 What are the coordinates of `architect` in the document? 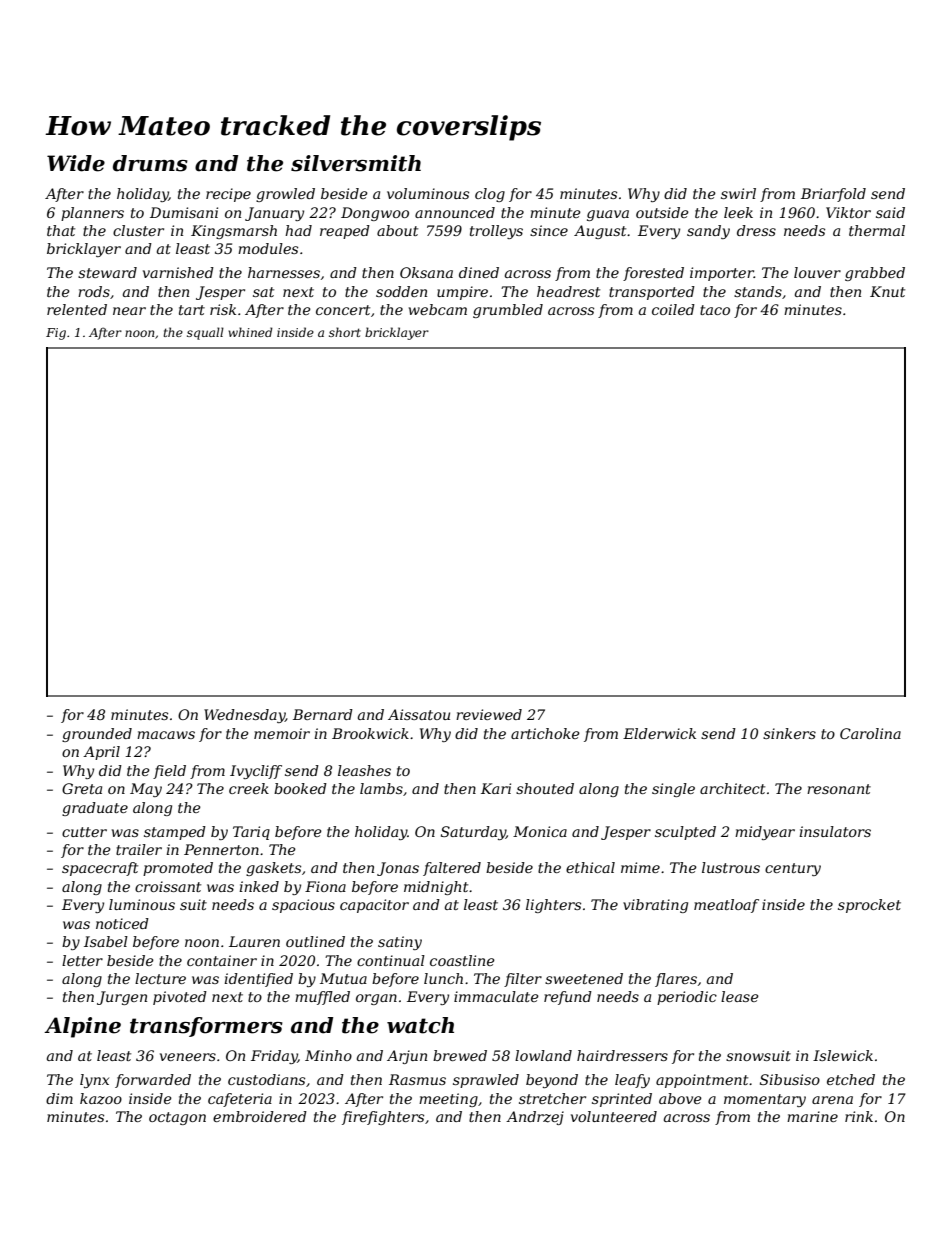 It's located at (732, 788).
